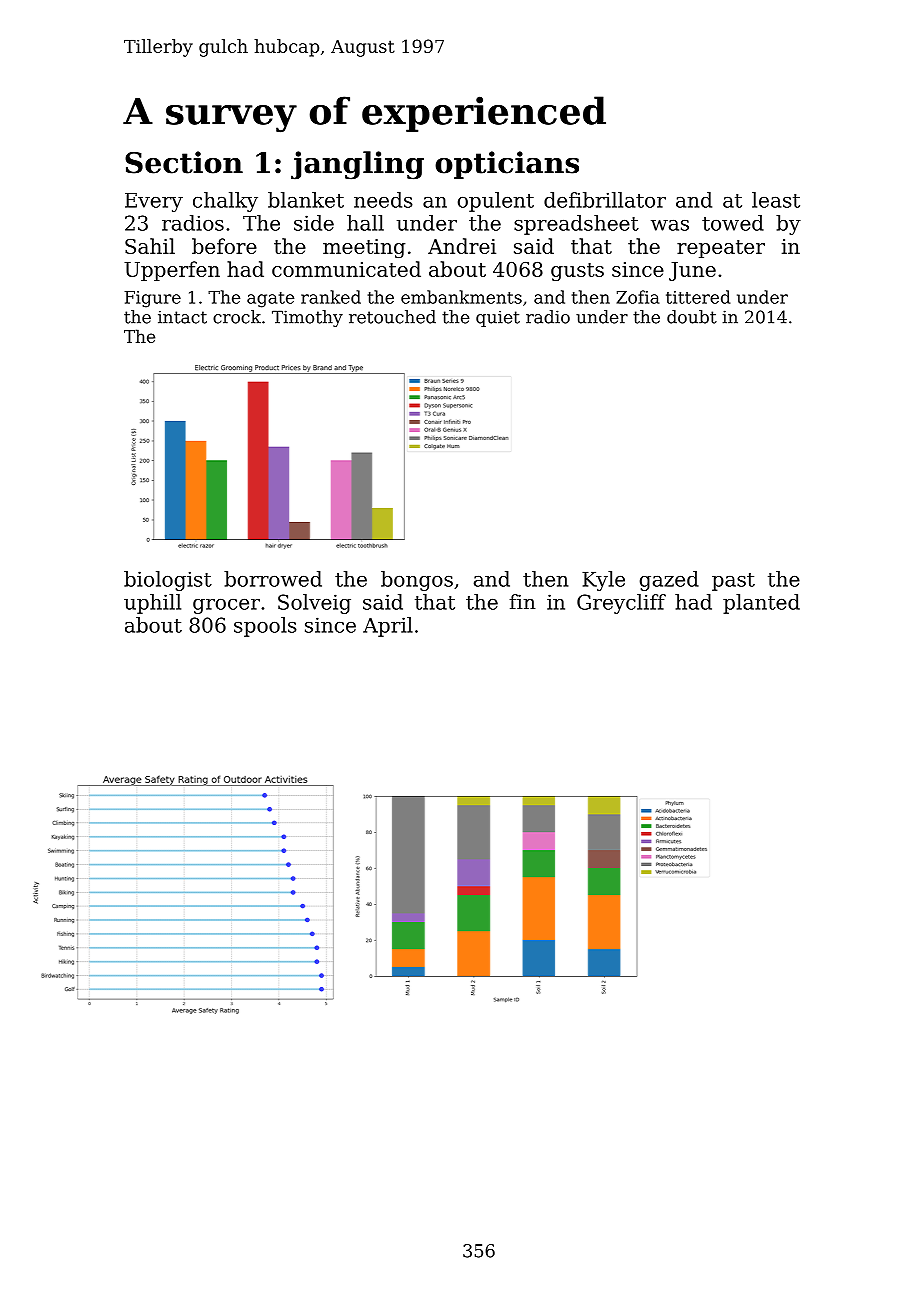 This screenshot has height=1308, width=924. Describe the element at coordinates (692, 317) in the screenshot. I see `doubt` at that location.
